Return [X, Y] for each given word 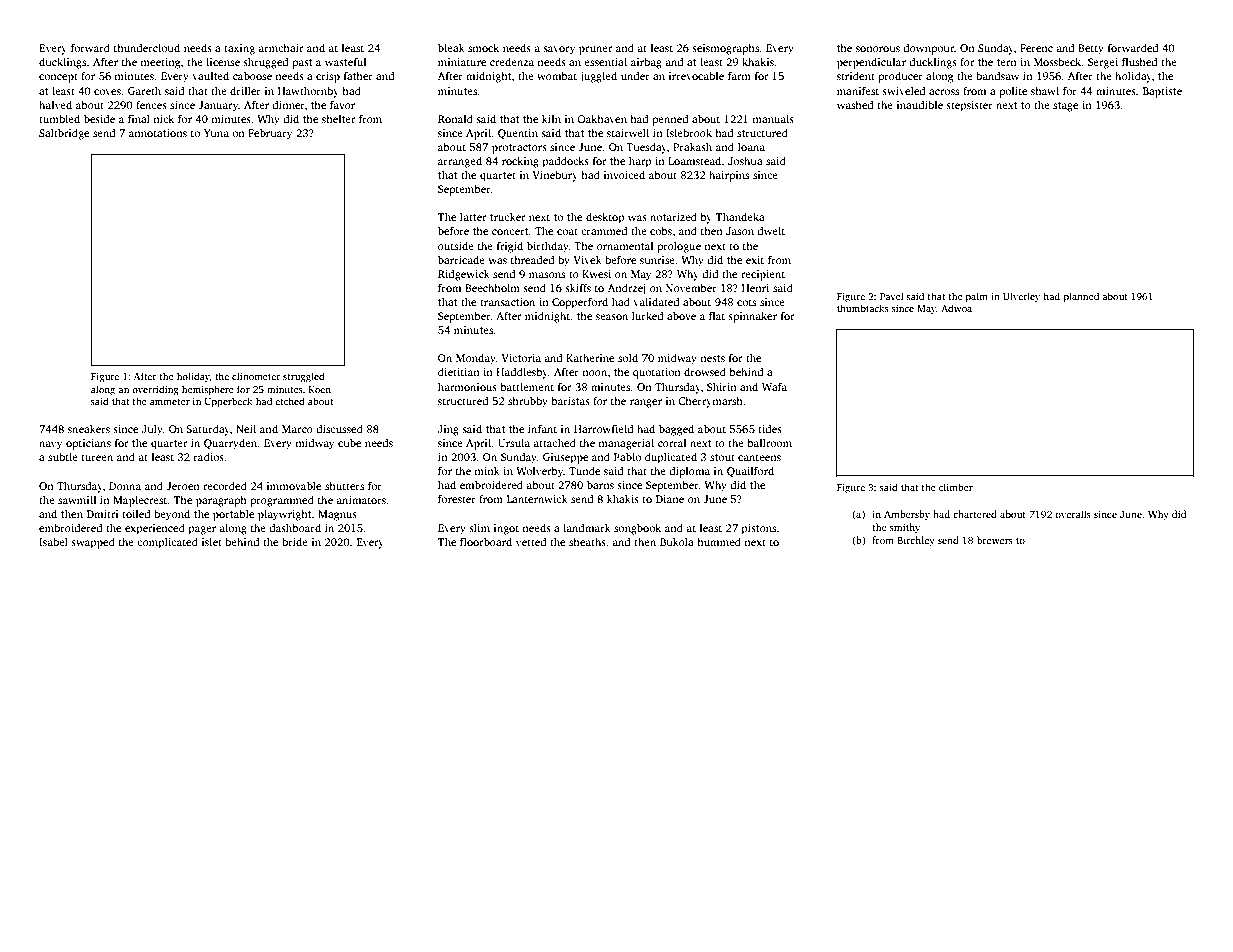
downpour [928, 49]
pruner [596, 50]
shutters [344, 485]
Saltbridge [64, 134]
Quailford [750, 471]
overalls [1073, 514]
